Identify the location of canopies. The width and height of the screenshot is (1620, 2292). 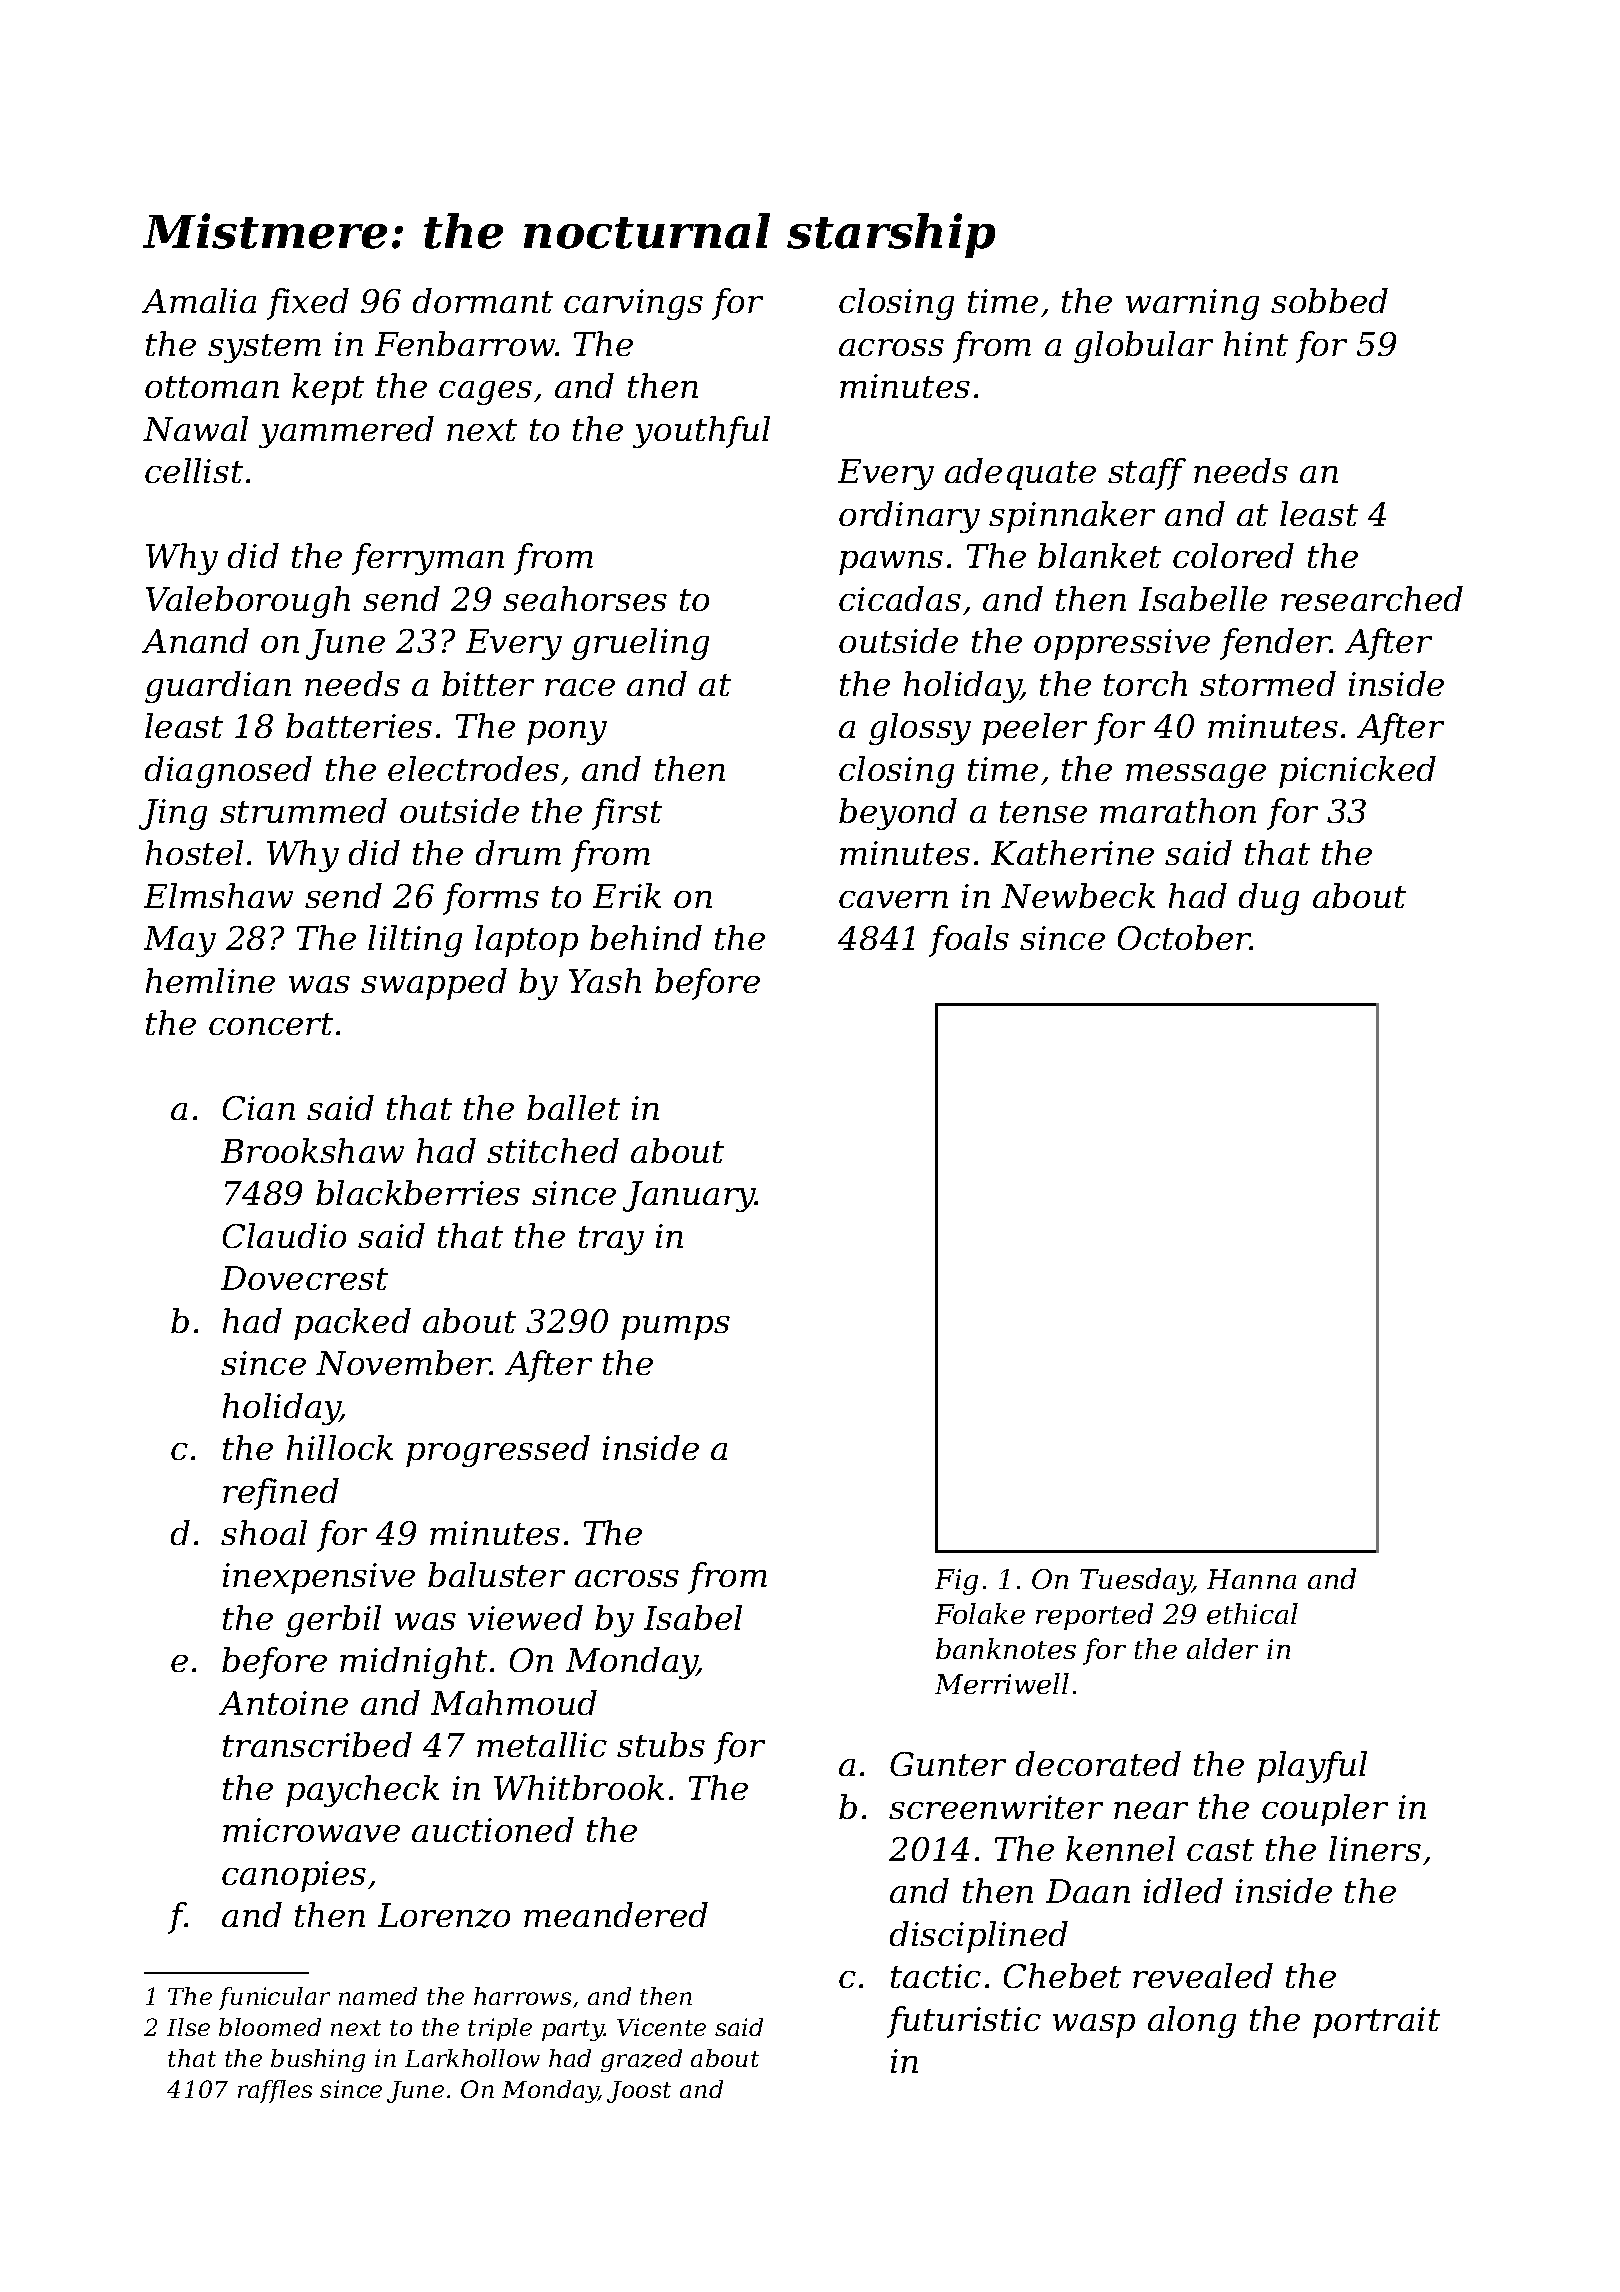
(294, 1876).
